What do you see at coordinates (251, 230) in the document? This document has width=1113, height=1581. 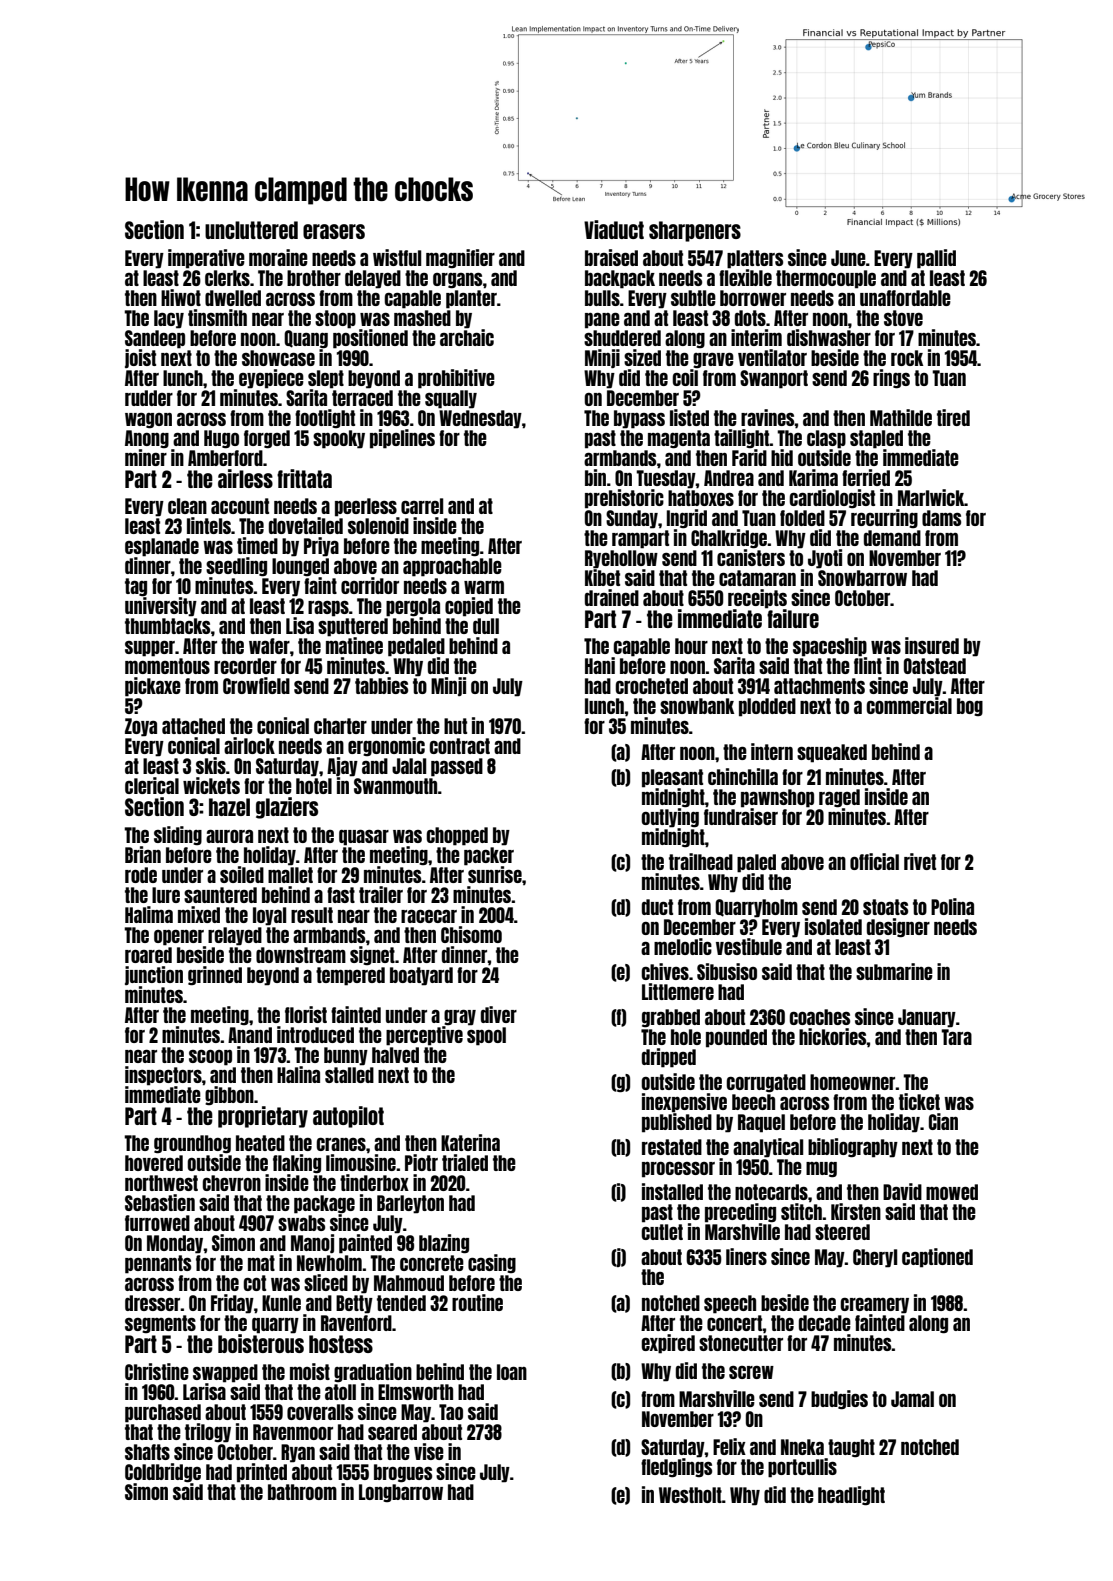 I see `uncluttered` at bounding box center [251, 230].
